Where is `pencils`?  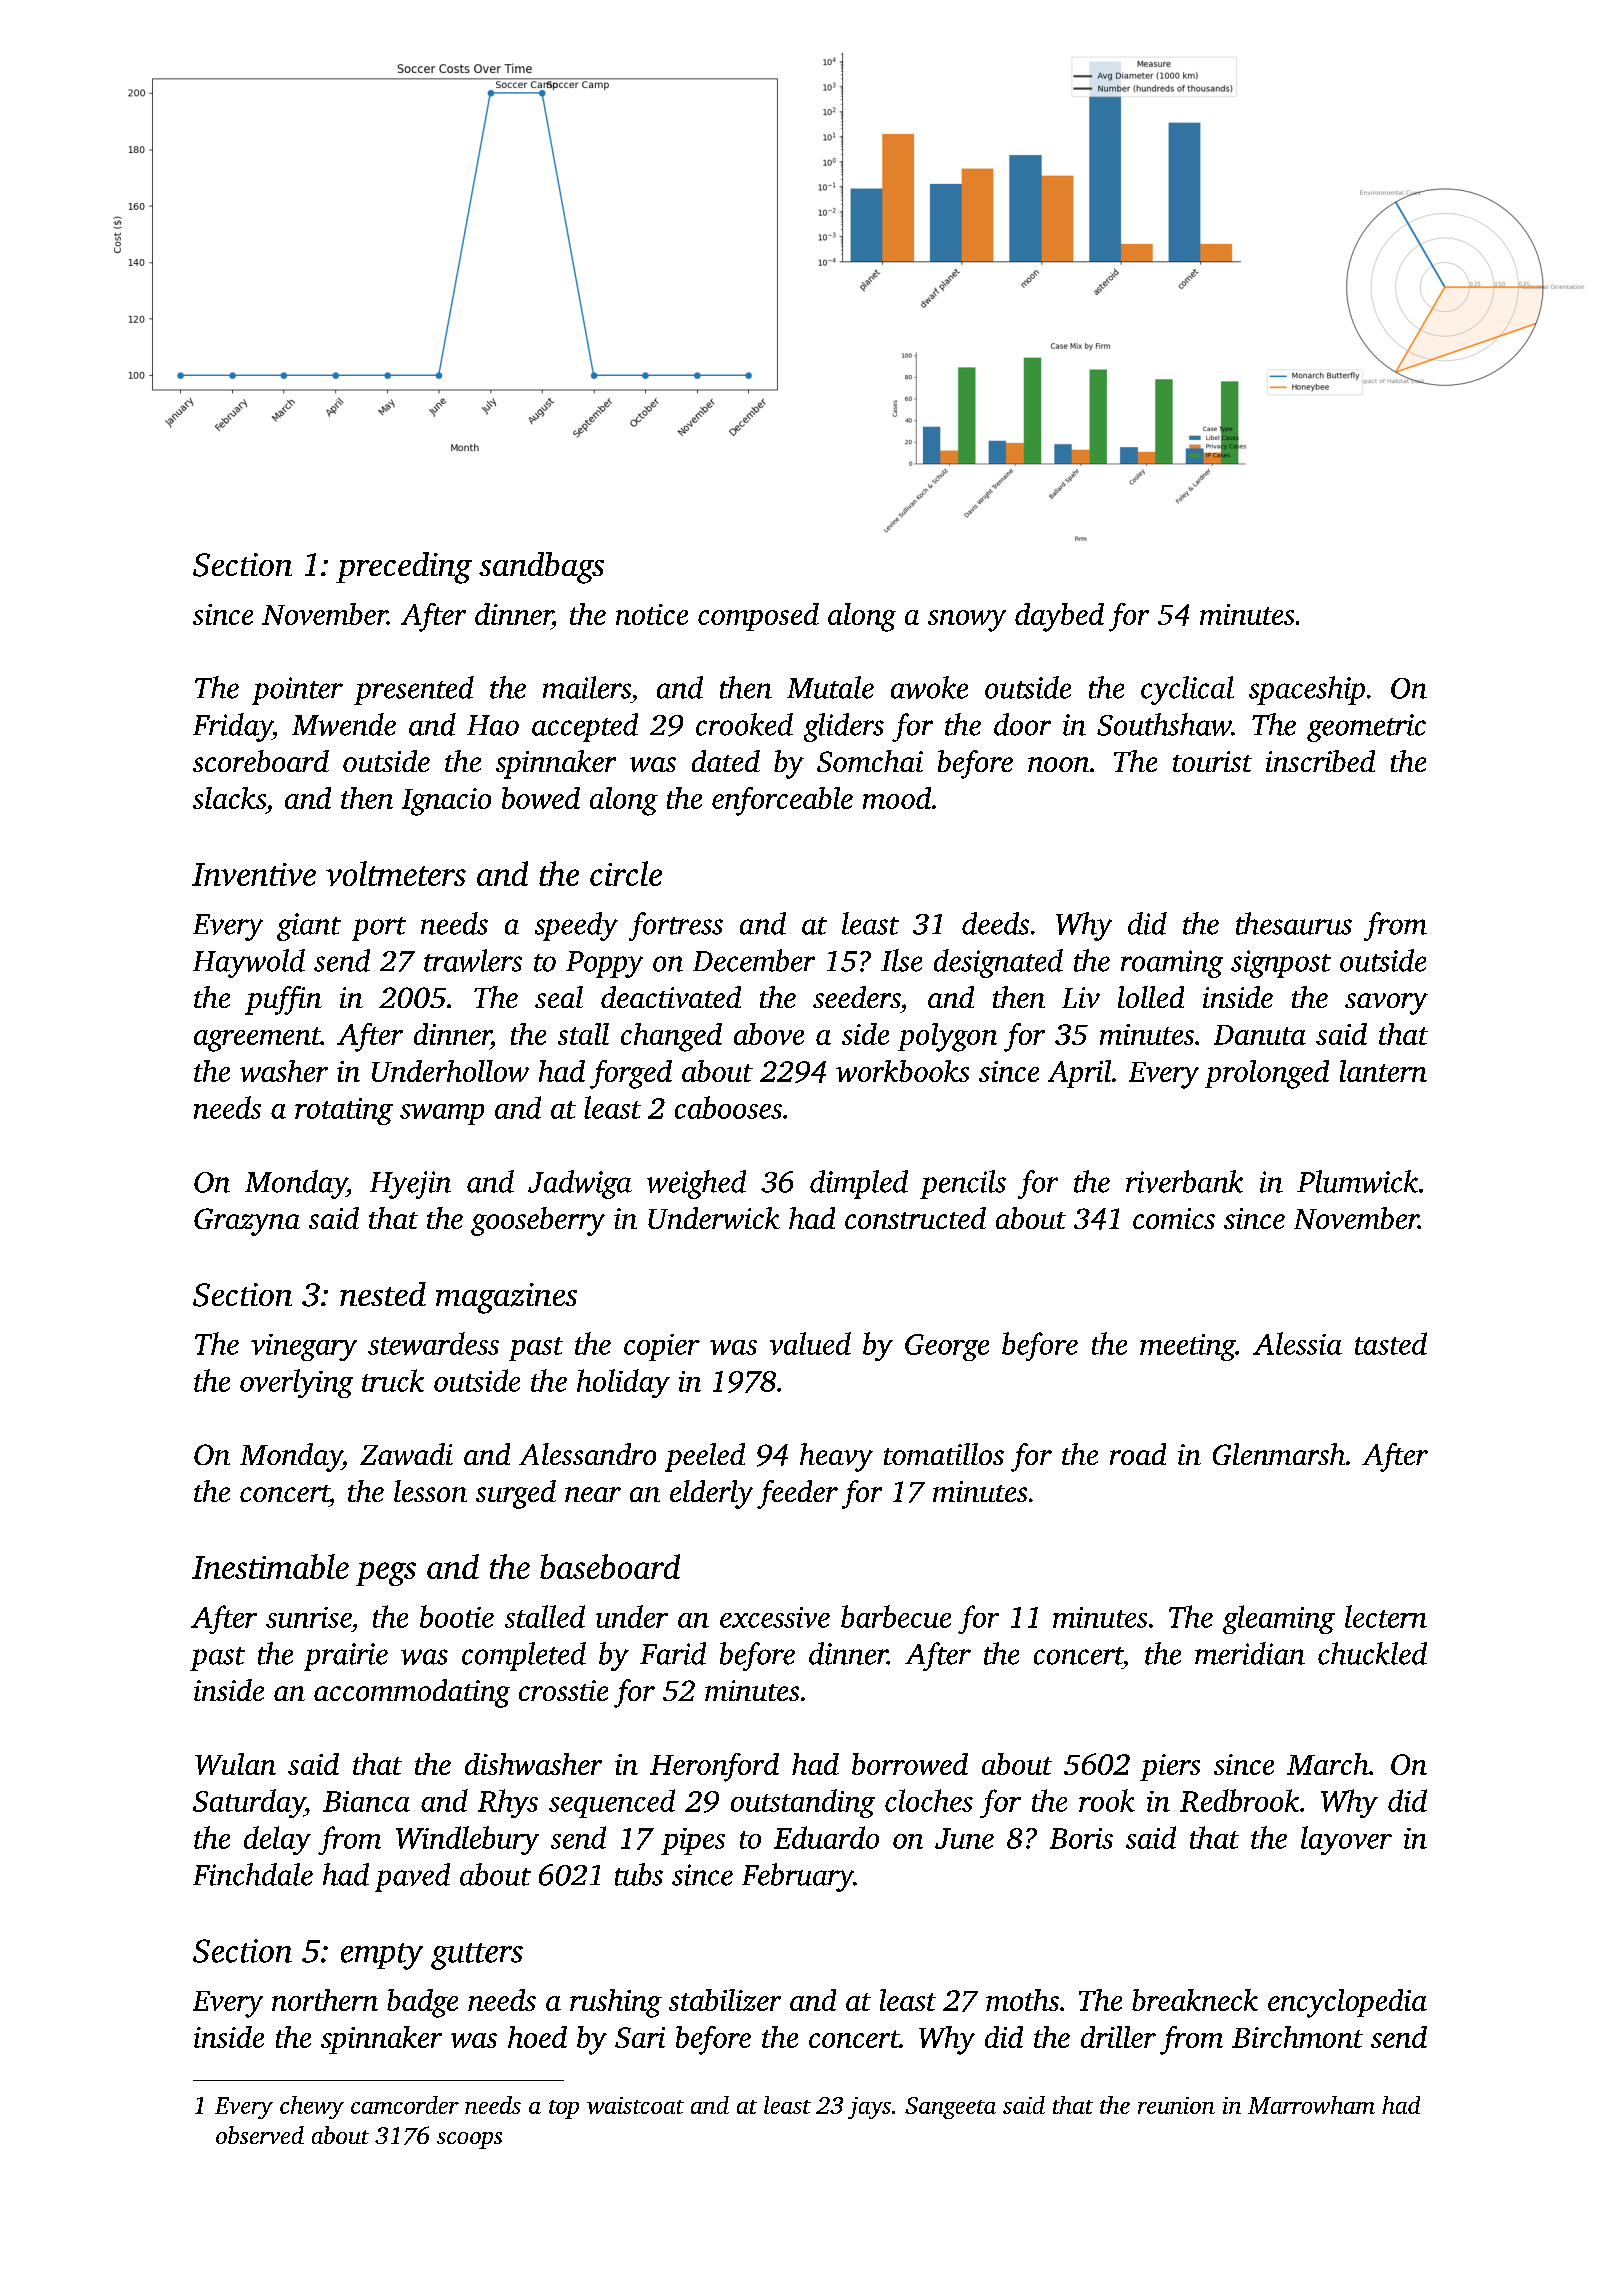
pencils is located at coordinates (963, 1184).
